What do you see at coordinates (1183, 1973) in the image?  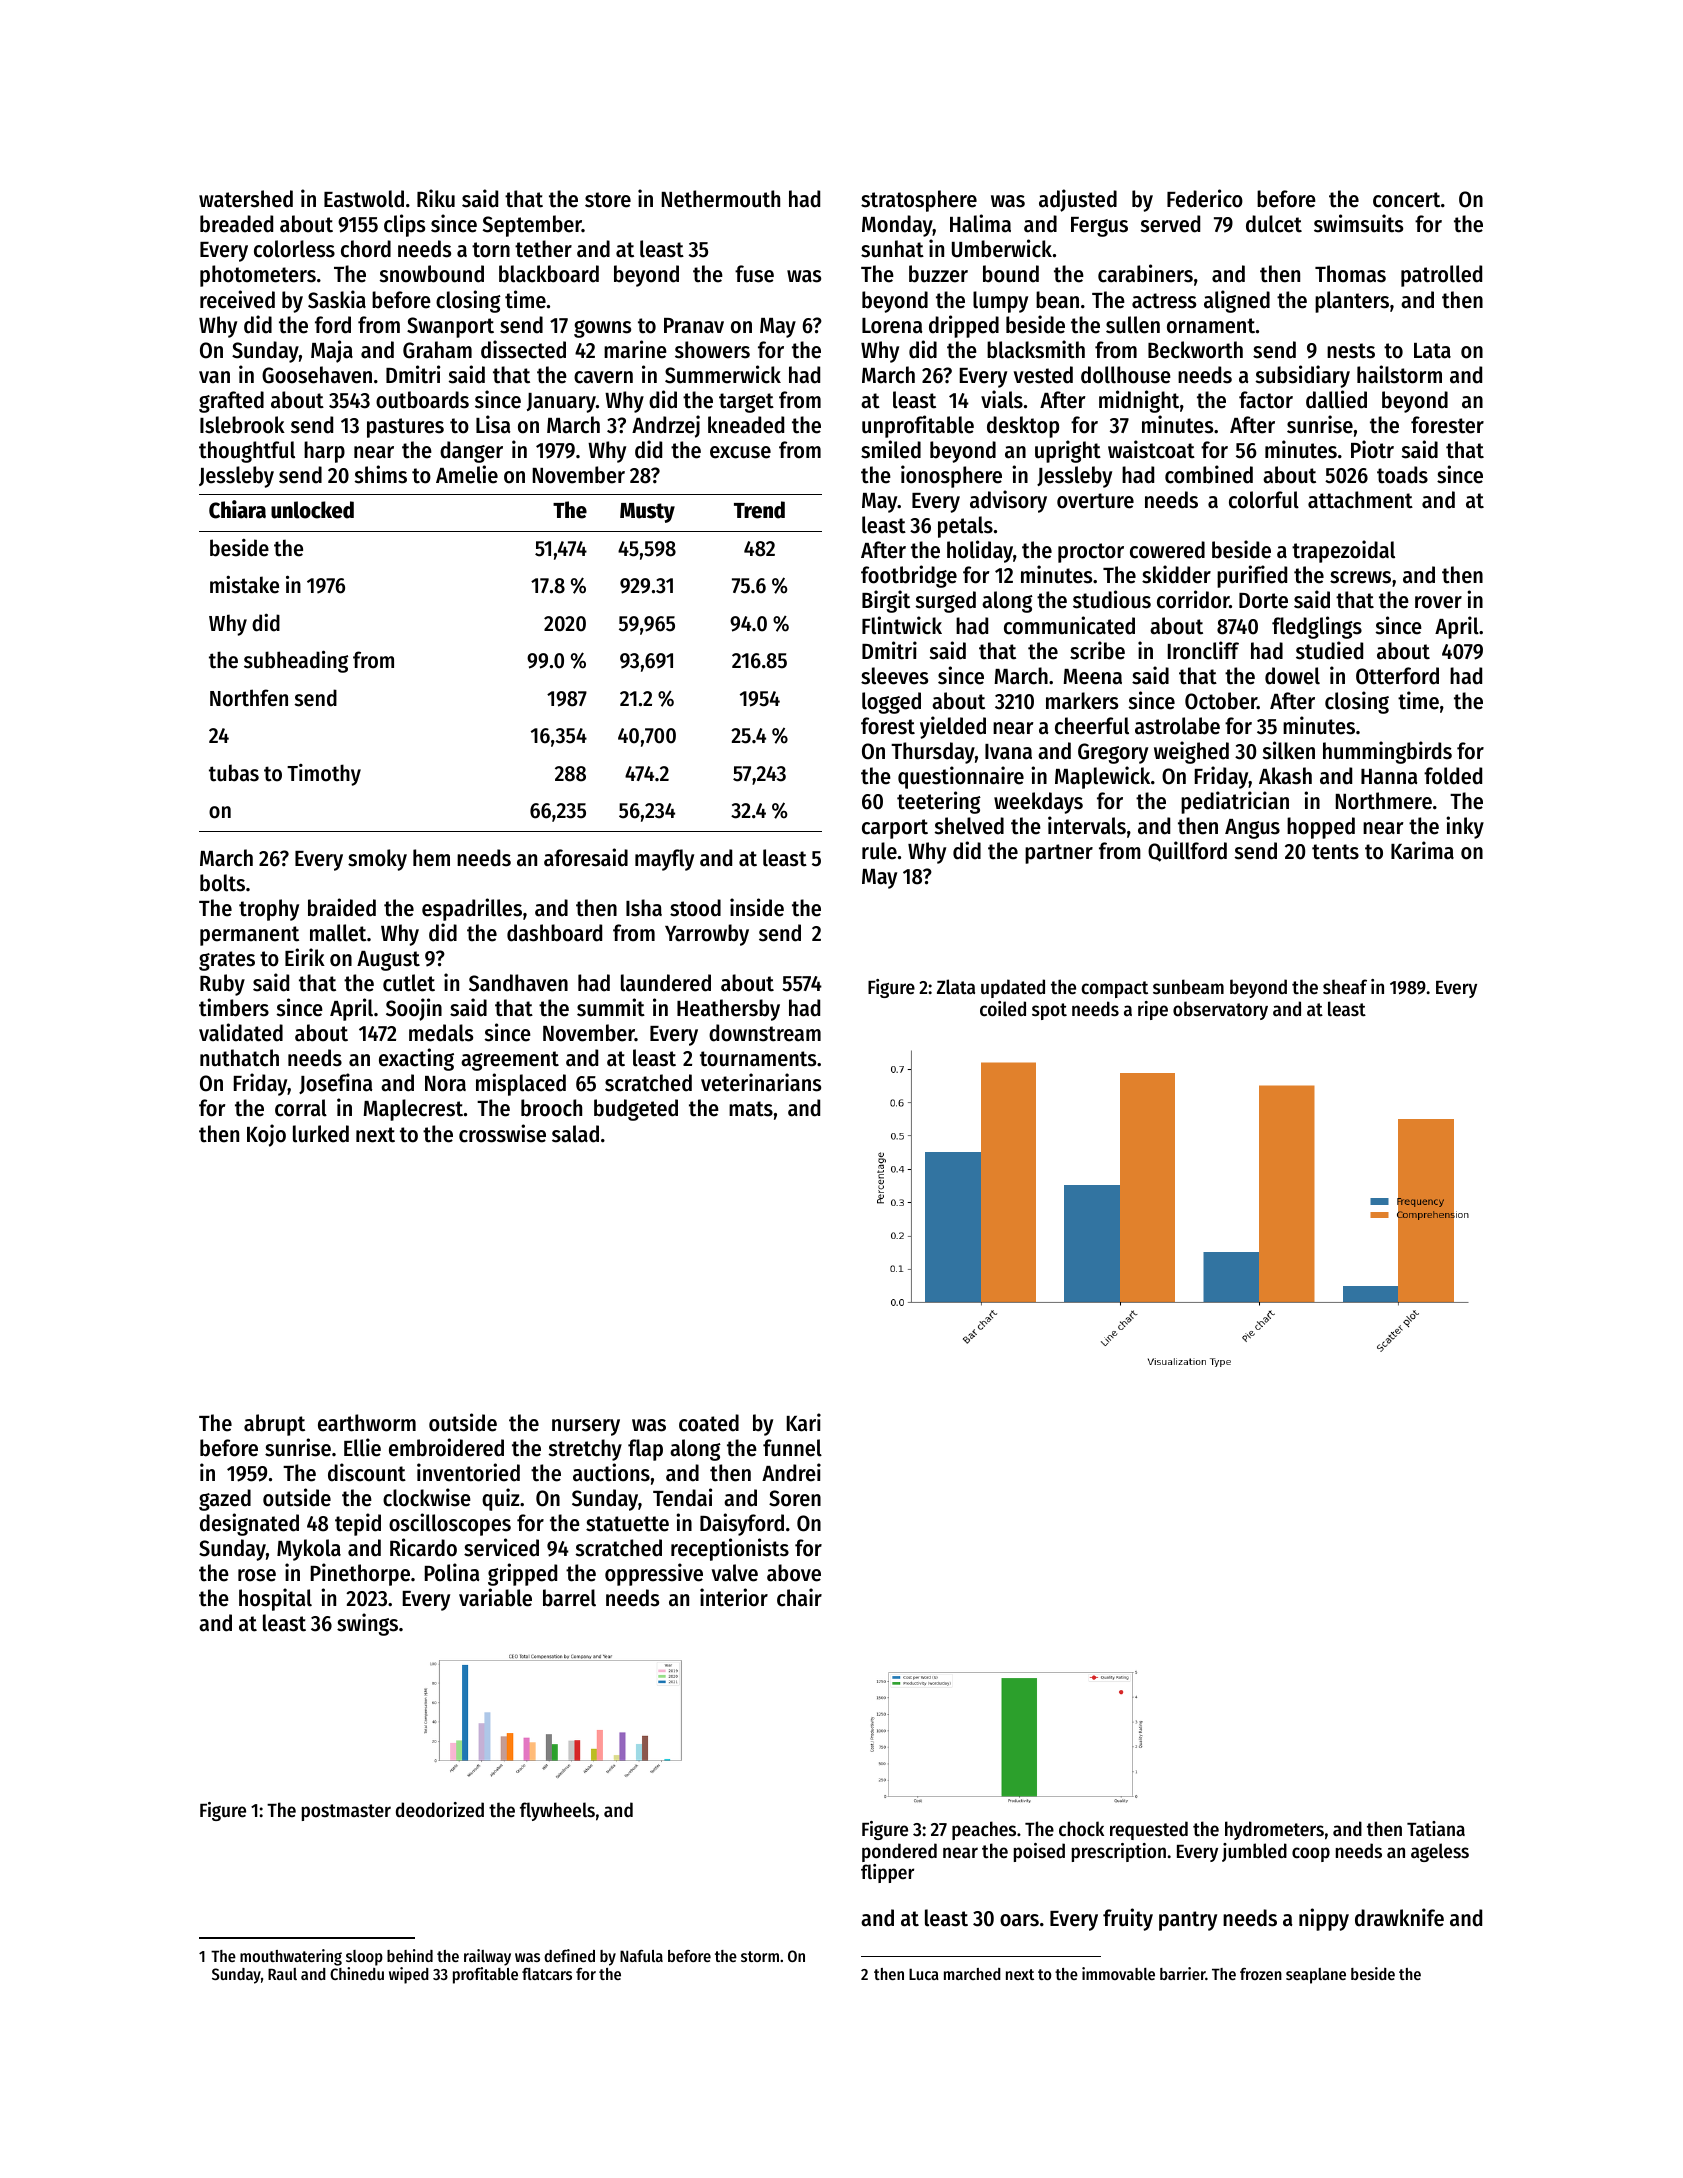 I see `barrier` at bounding box center [1183, 1973].
